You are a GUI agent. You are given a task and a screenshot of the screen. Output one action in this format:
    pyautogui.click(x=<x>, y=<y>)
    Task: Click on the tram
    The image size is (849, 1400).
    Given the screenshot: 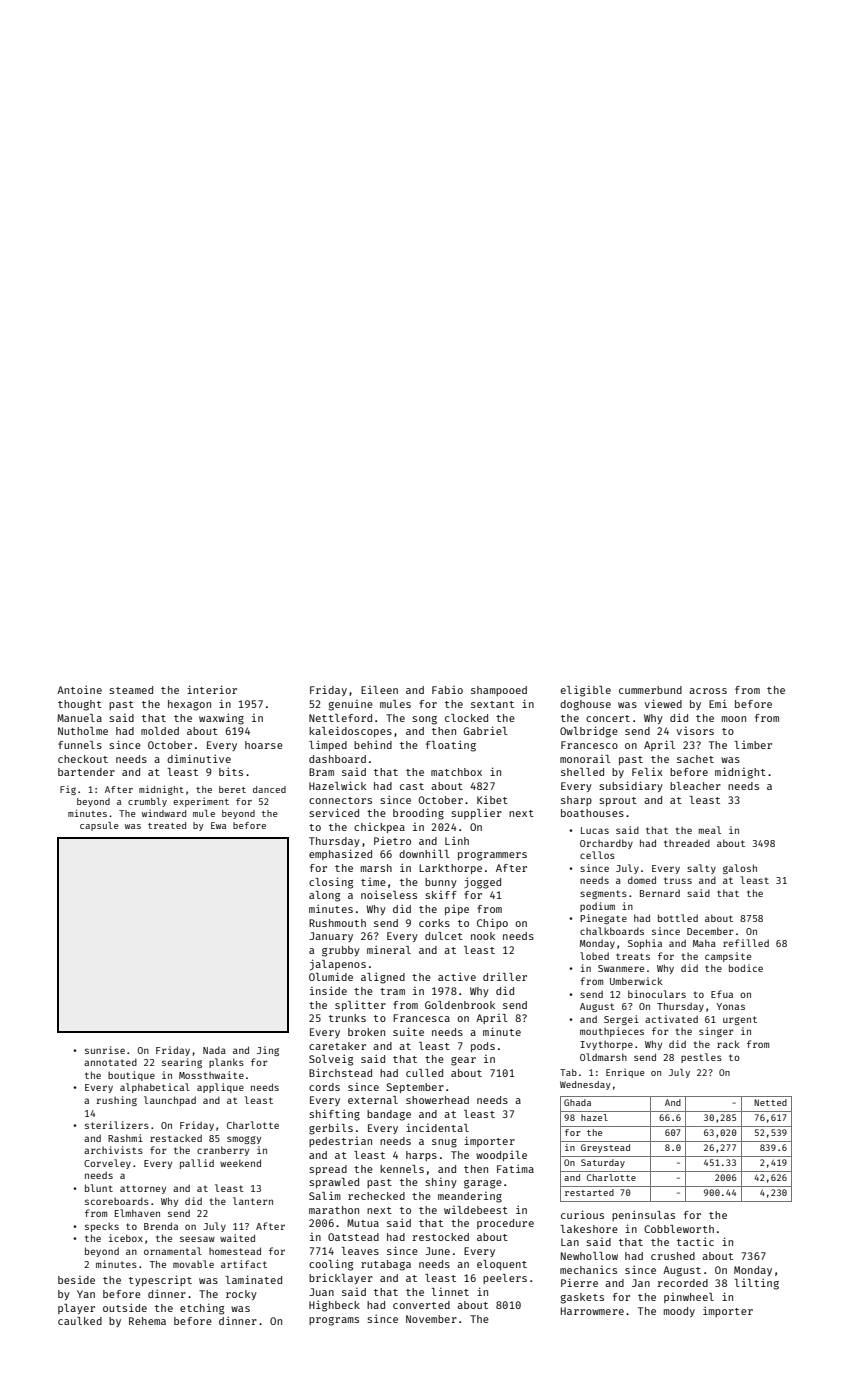 What is the action you would take?
    pyautogui.click(x=392, y=991)
